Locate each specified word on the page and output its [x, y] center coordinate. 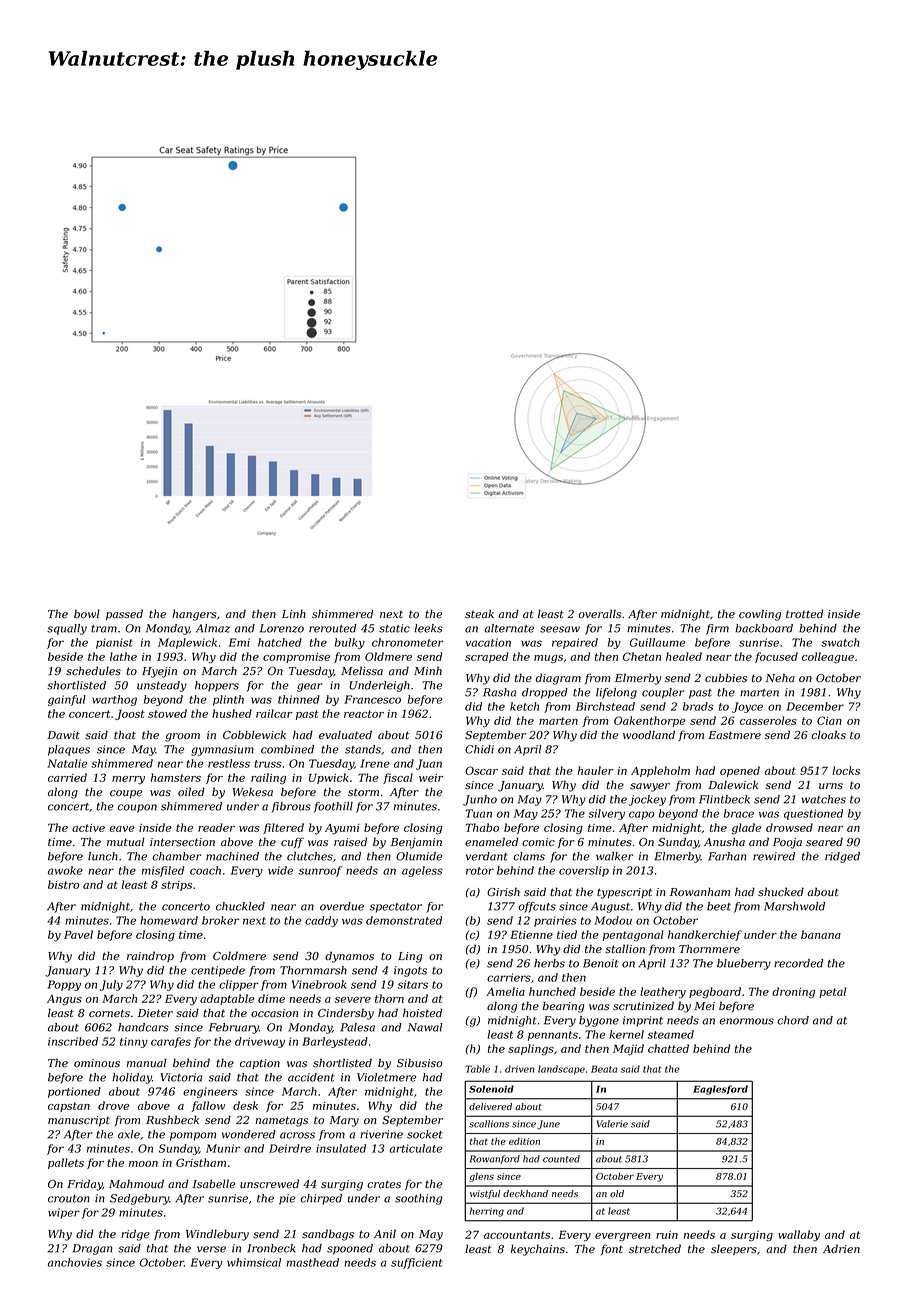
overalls [600, 613]
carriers [509, 977]
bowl [87, 613]
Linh [294, 613]
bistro [63, 884]
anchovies [75, 1262]
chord [793, 1020]
